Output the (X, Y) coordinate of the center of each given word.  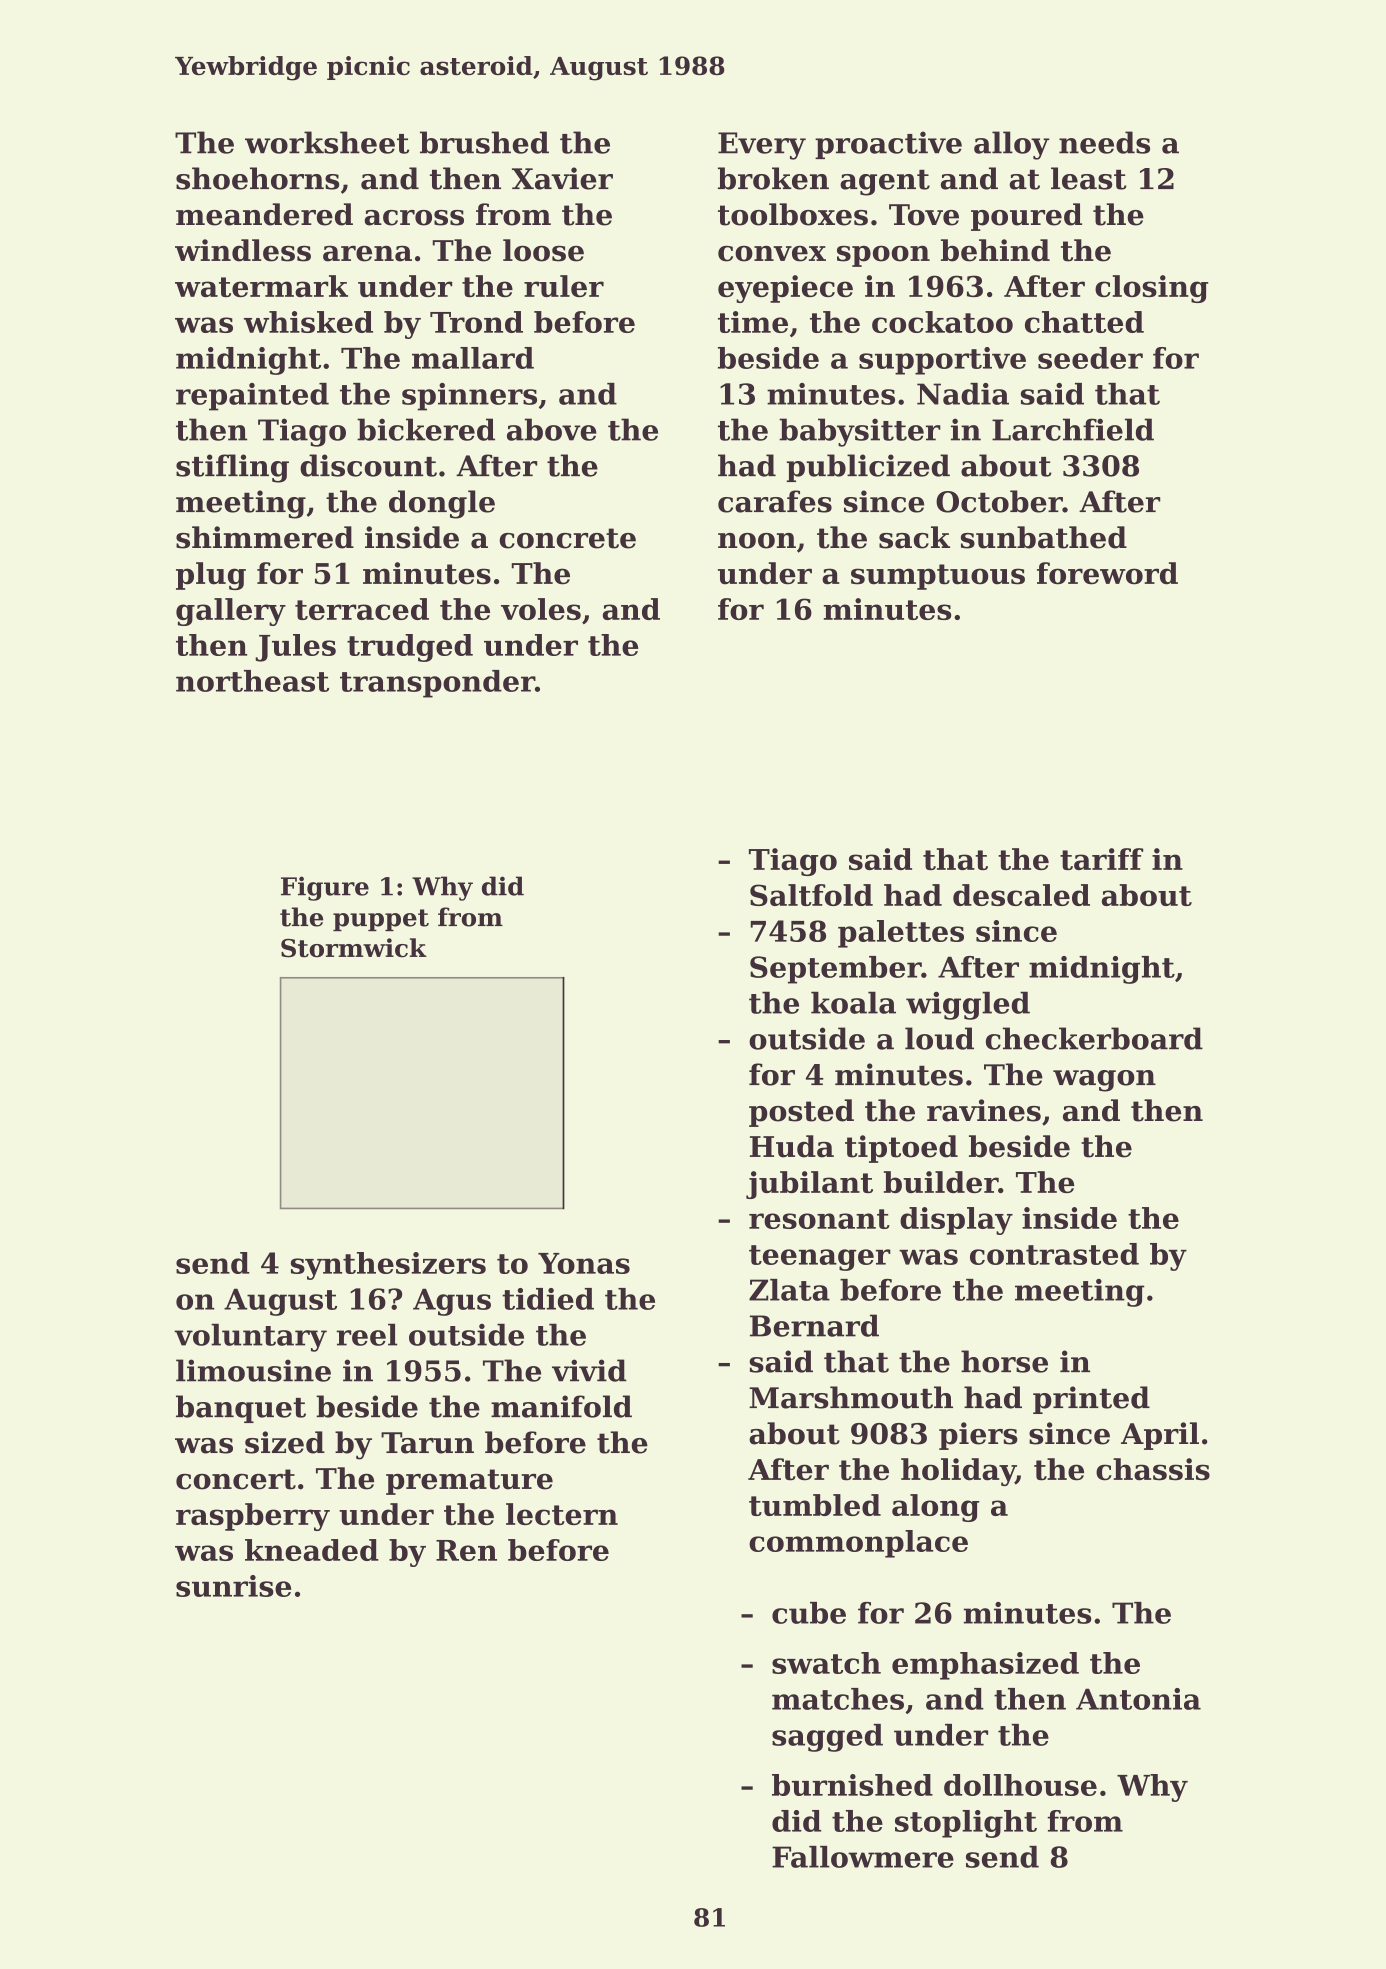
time (753, 322)
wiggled (968, 1005)
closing (1151, 289)
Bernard (814, 1325)
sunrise (233, 1586)
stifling (232, 468)
